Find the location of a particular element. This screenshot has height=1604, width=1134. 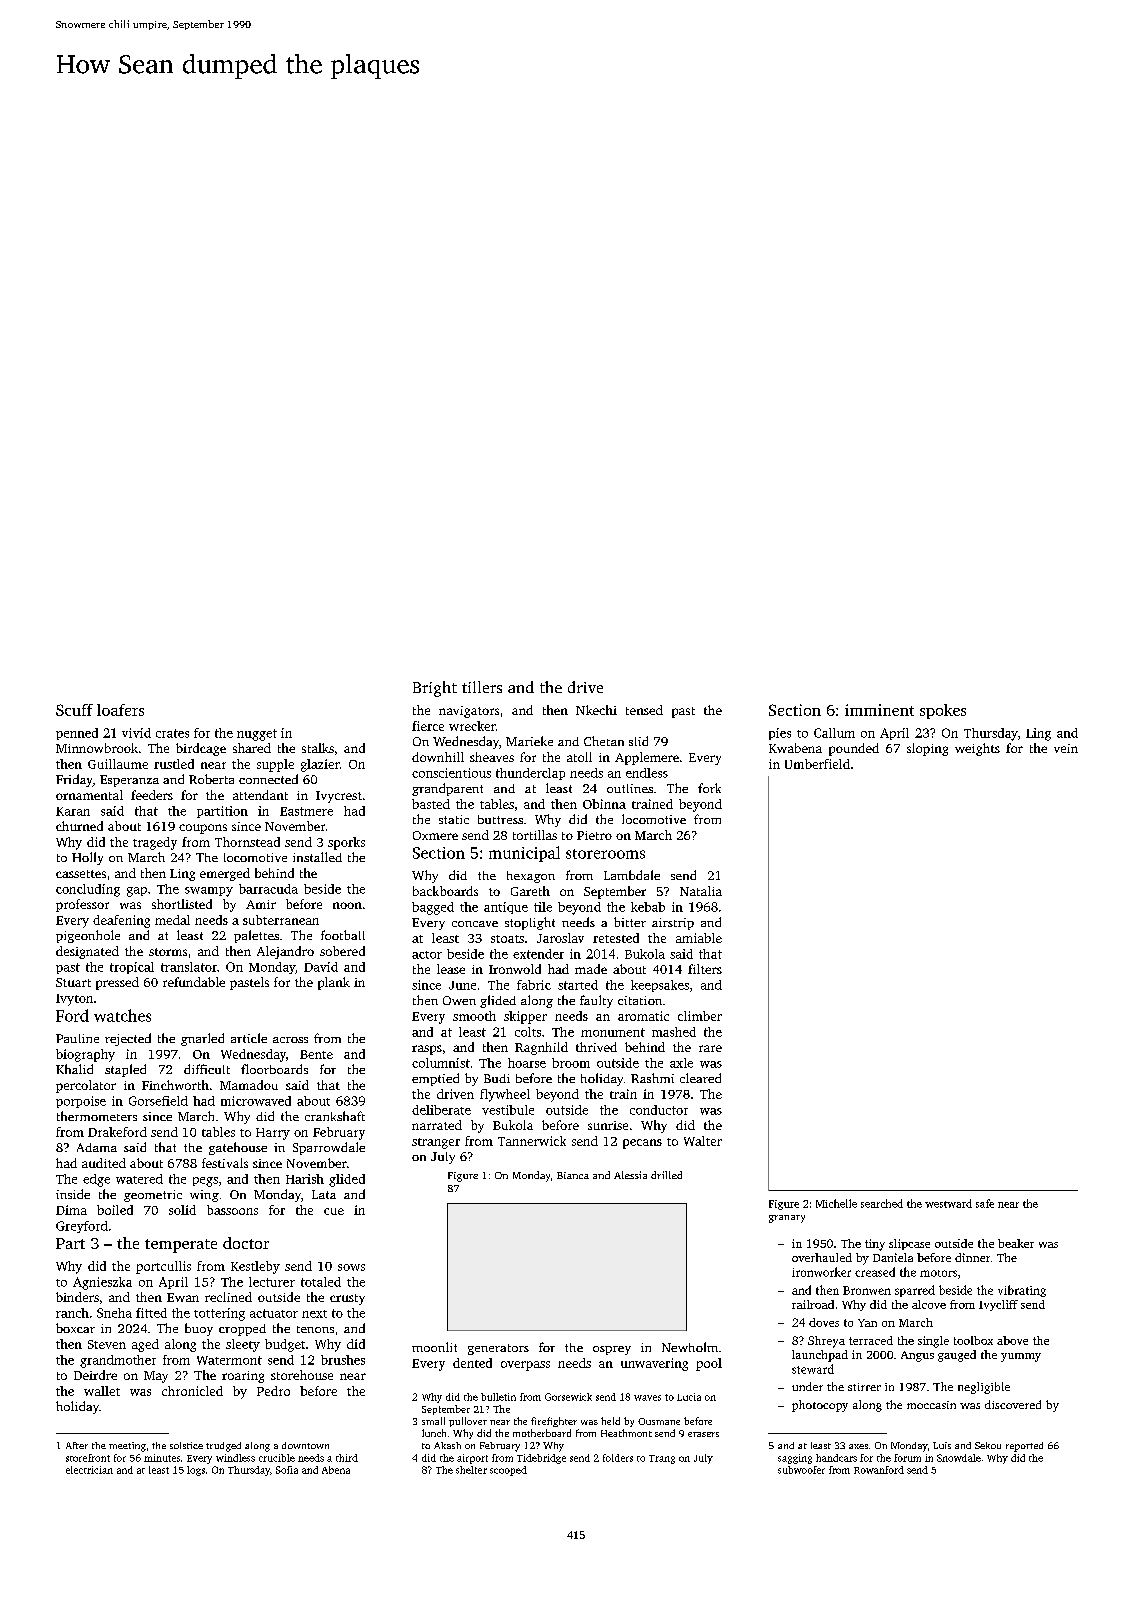

connected is located at coordinates (268, 779).
